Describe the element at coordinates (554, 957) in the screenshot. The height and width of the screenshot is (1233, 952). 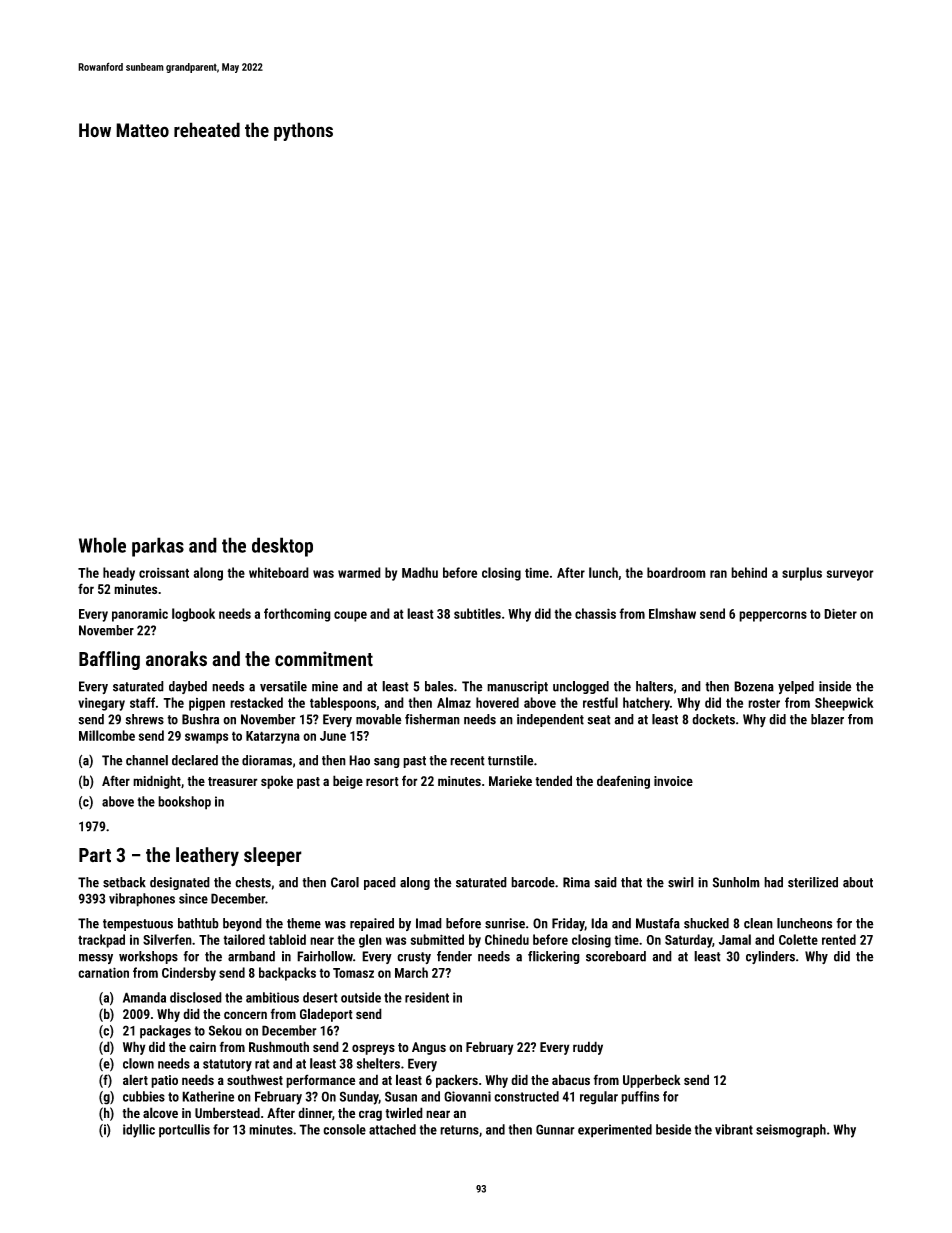
I see `flickering` at that location.
